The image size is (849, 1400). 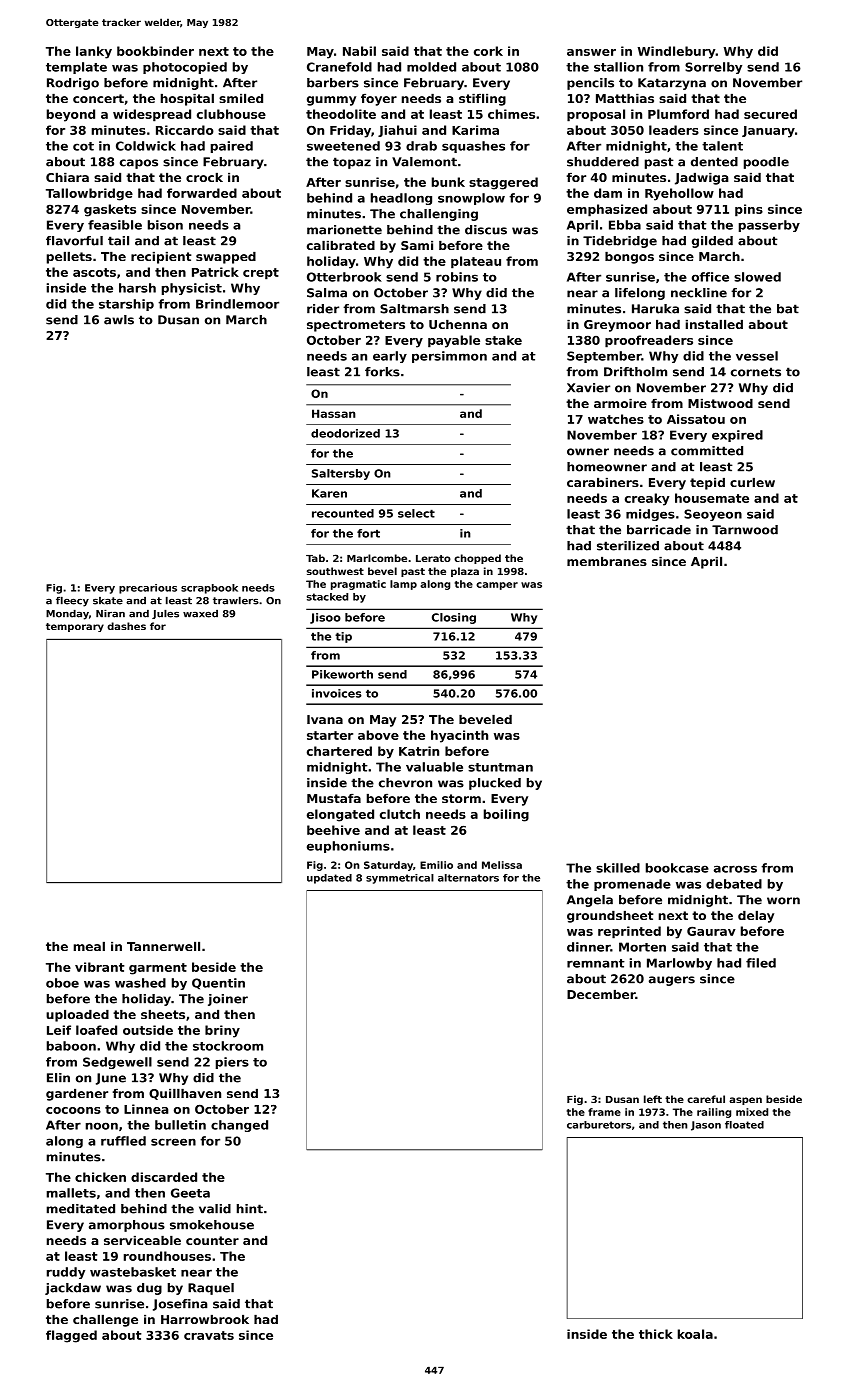 What do you see at coordinates (76, 68) in the screenshot?
I see `template` at bounding box center [76, 68].
